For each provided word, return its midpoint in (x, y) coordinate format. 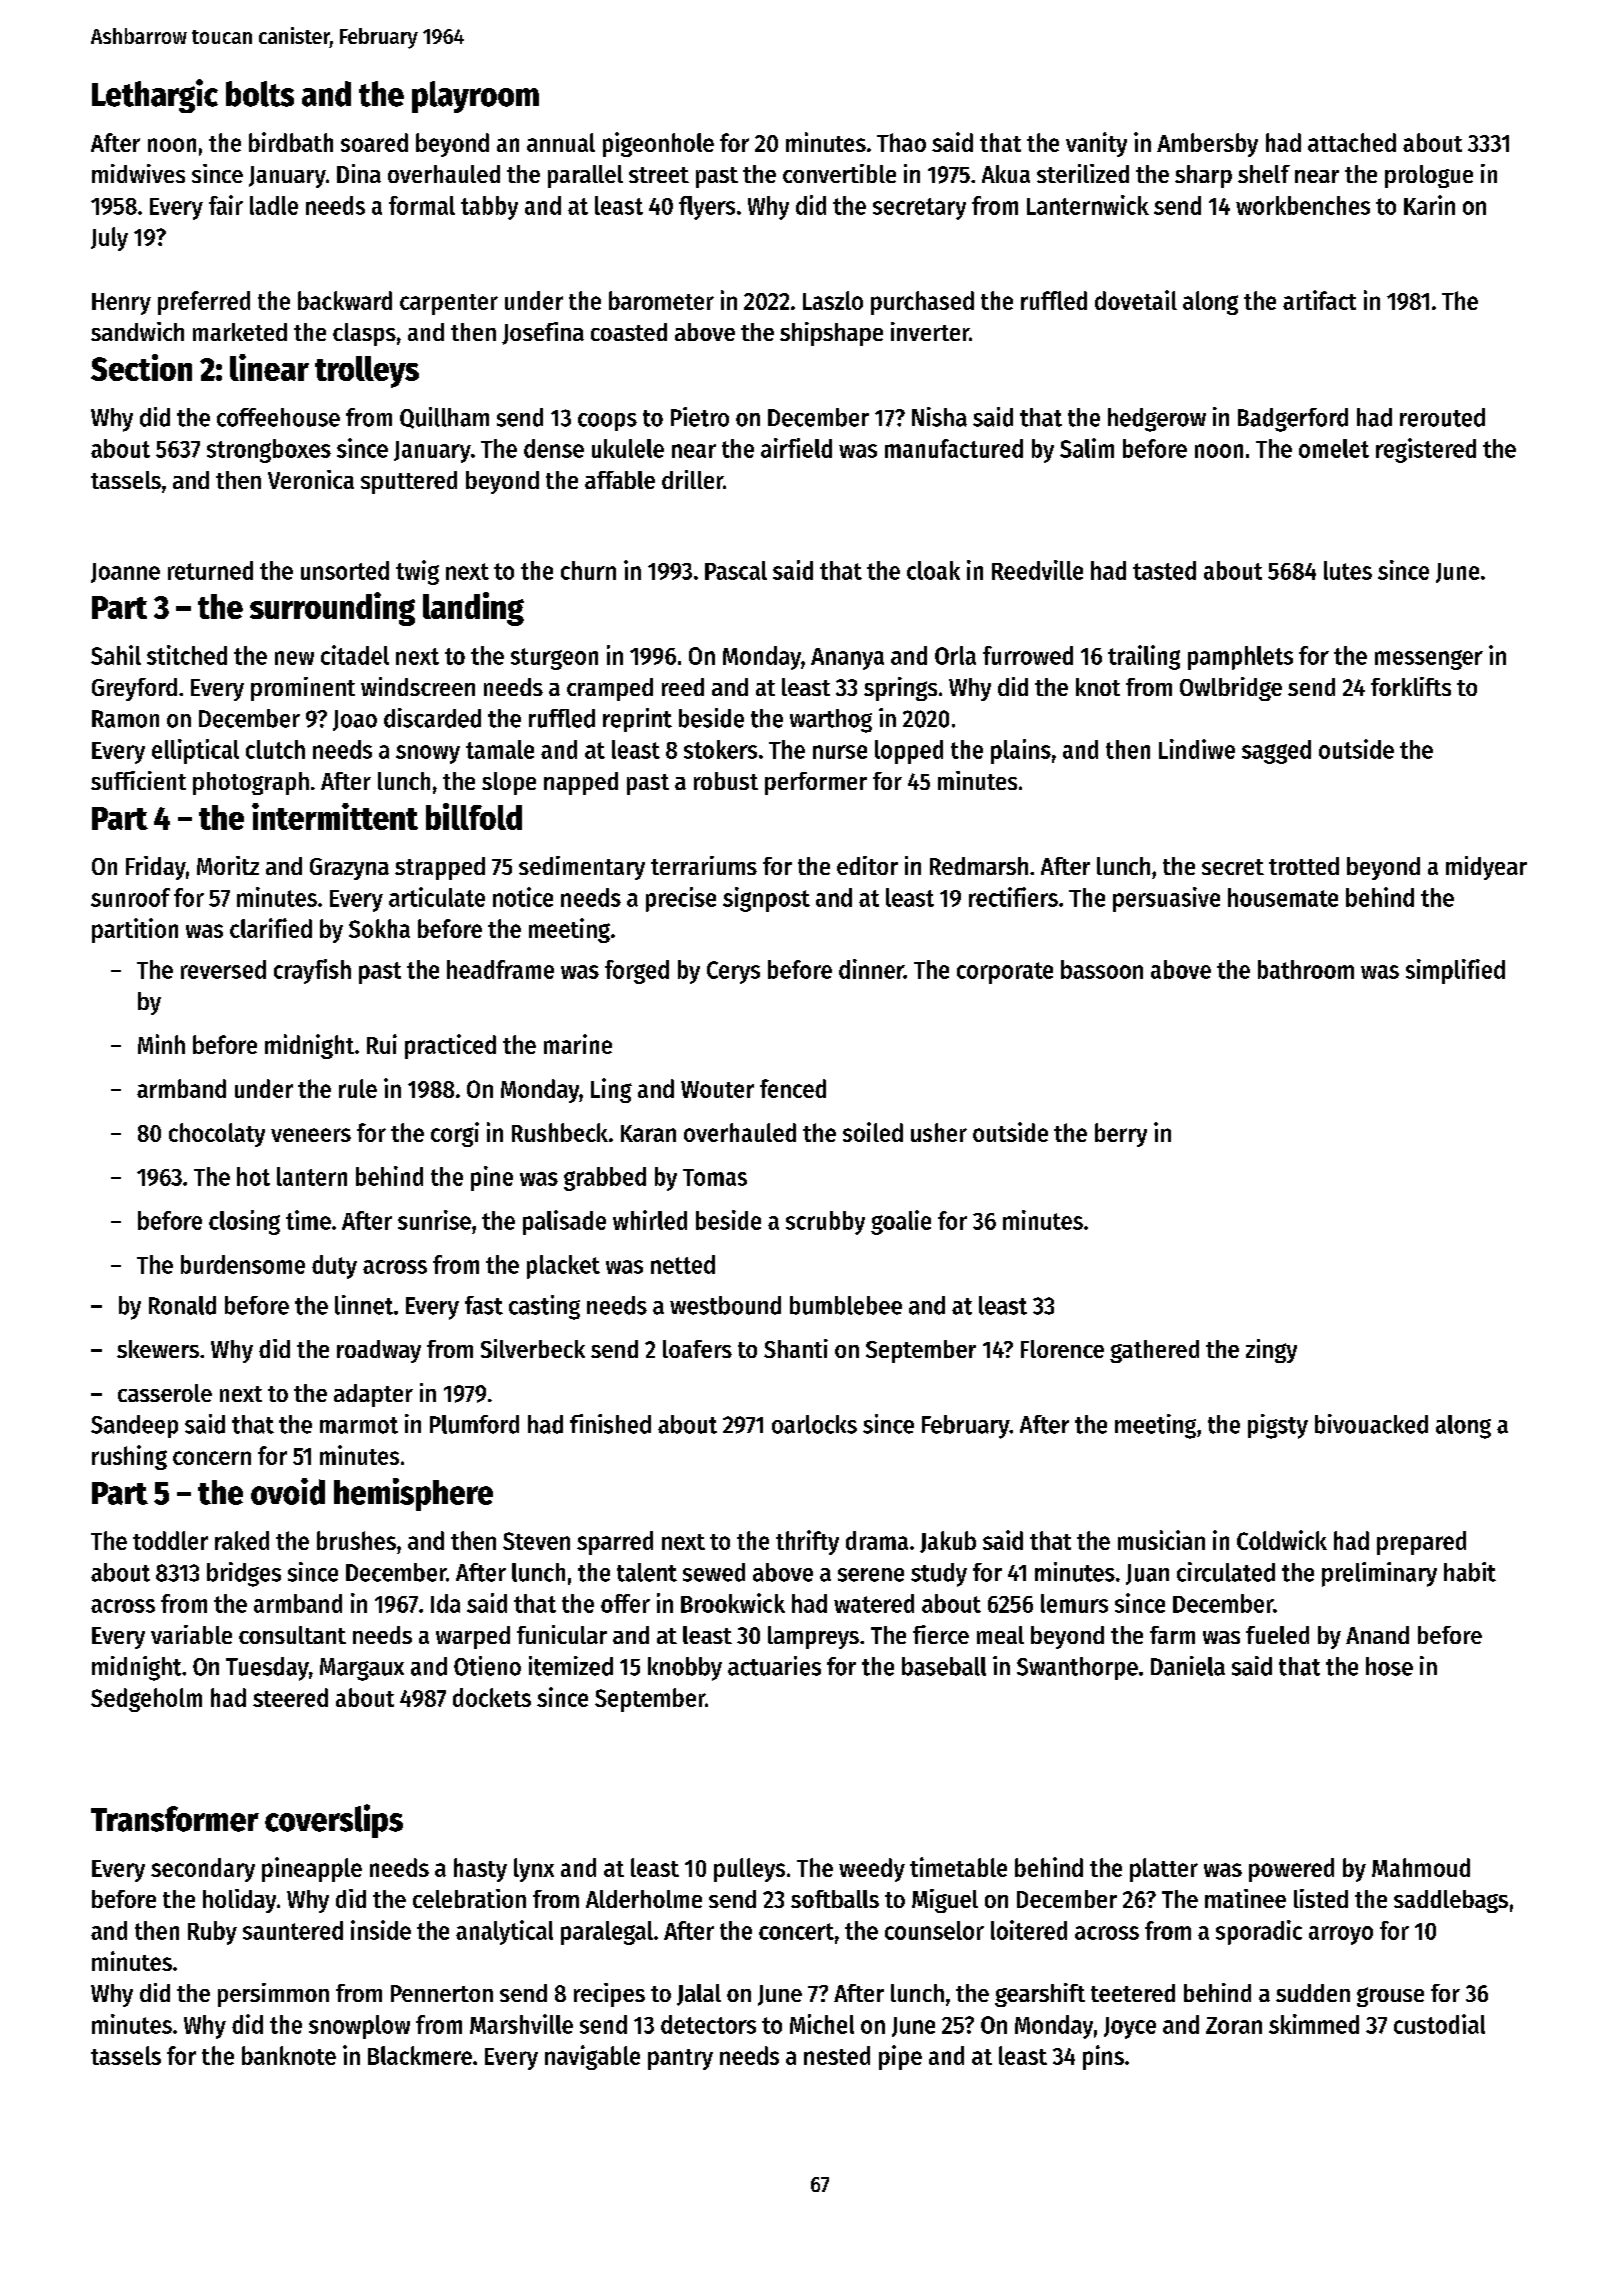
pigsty (1278, 1426)
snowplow (359, 2027)
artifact (1319, 300)
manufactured (954, 448)
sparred (615, 1543)
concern (212, 1458)
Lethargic (155, 96)
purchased (922, 303)
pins (1103, 2057)
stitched (187, 655)
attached (1352, 142)
